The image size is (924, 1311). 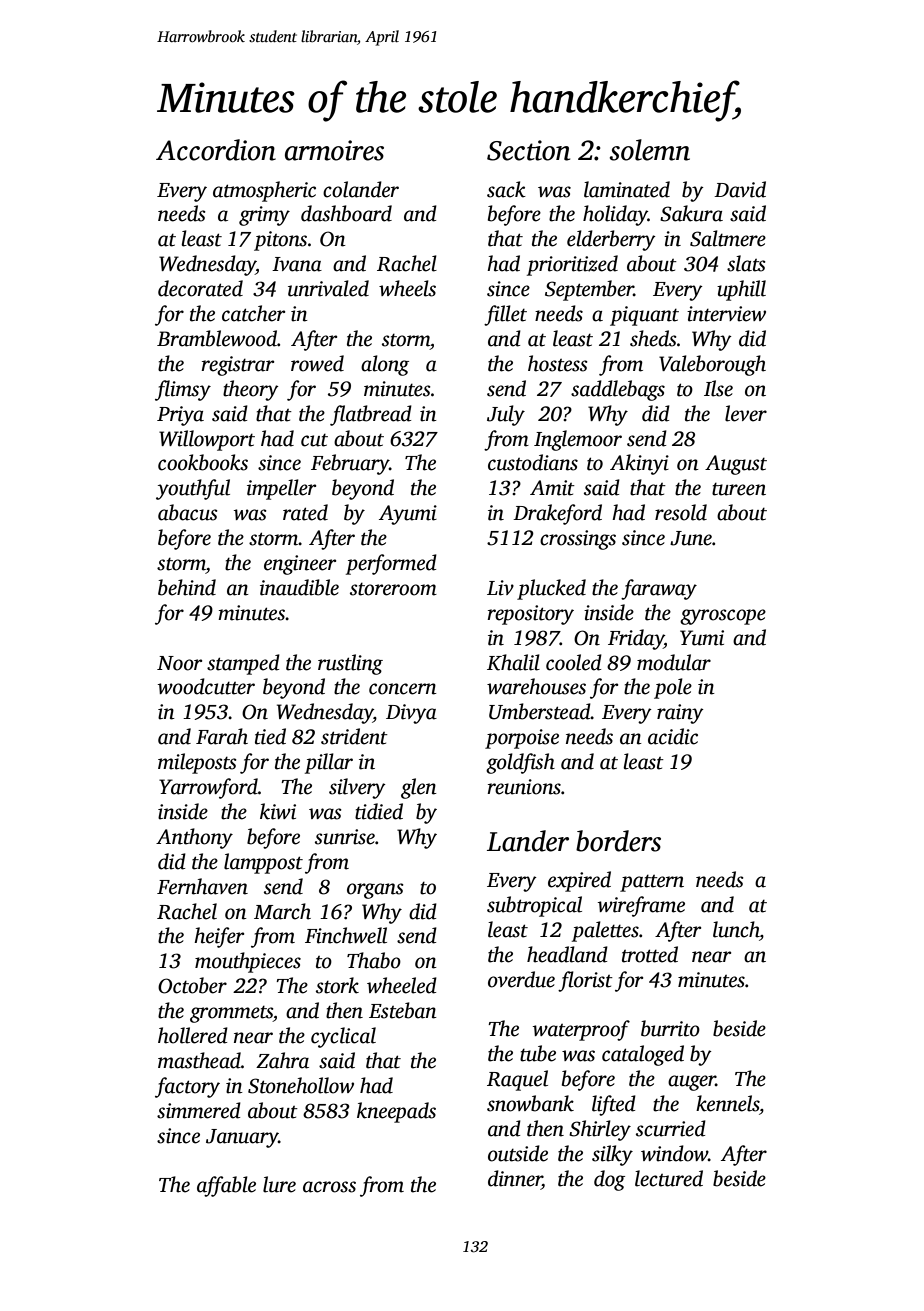 I want to click on performed, so click(x=391, y=564).
